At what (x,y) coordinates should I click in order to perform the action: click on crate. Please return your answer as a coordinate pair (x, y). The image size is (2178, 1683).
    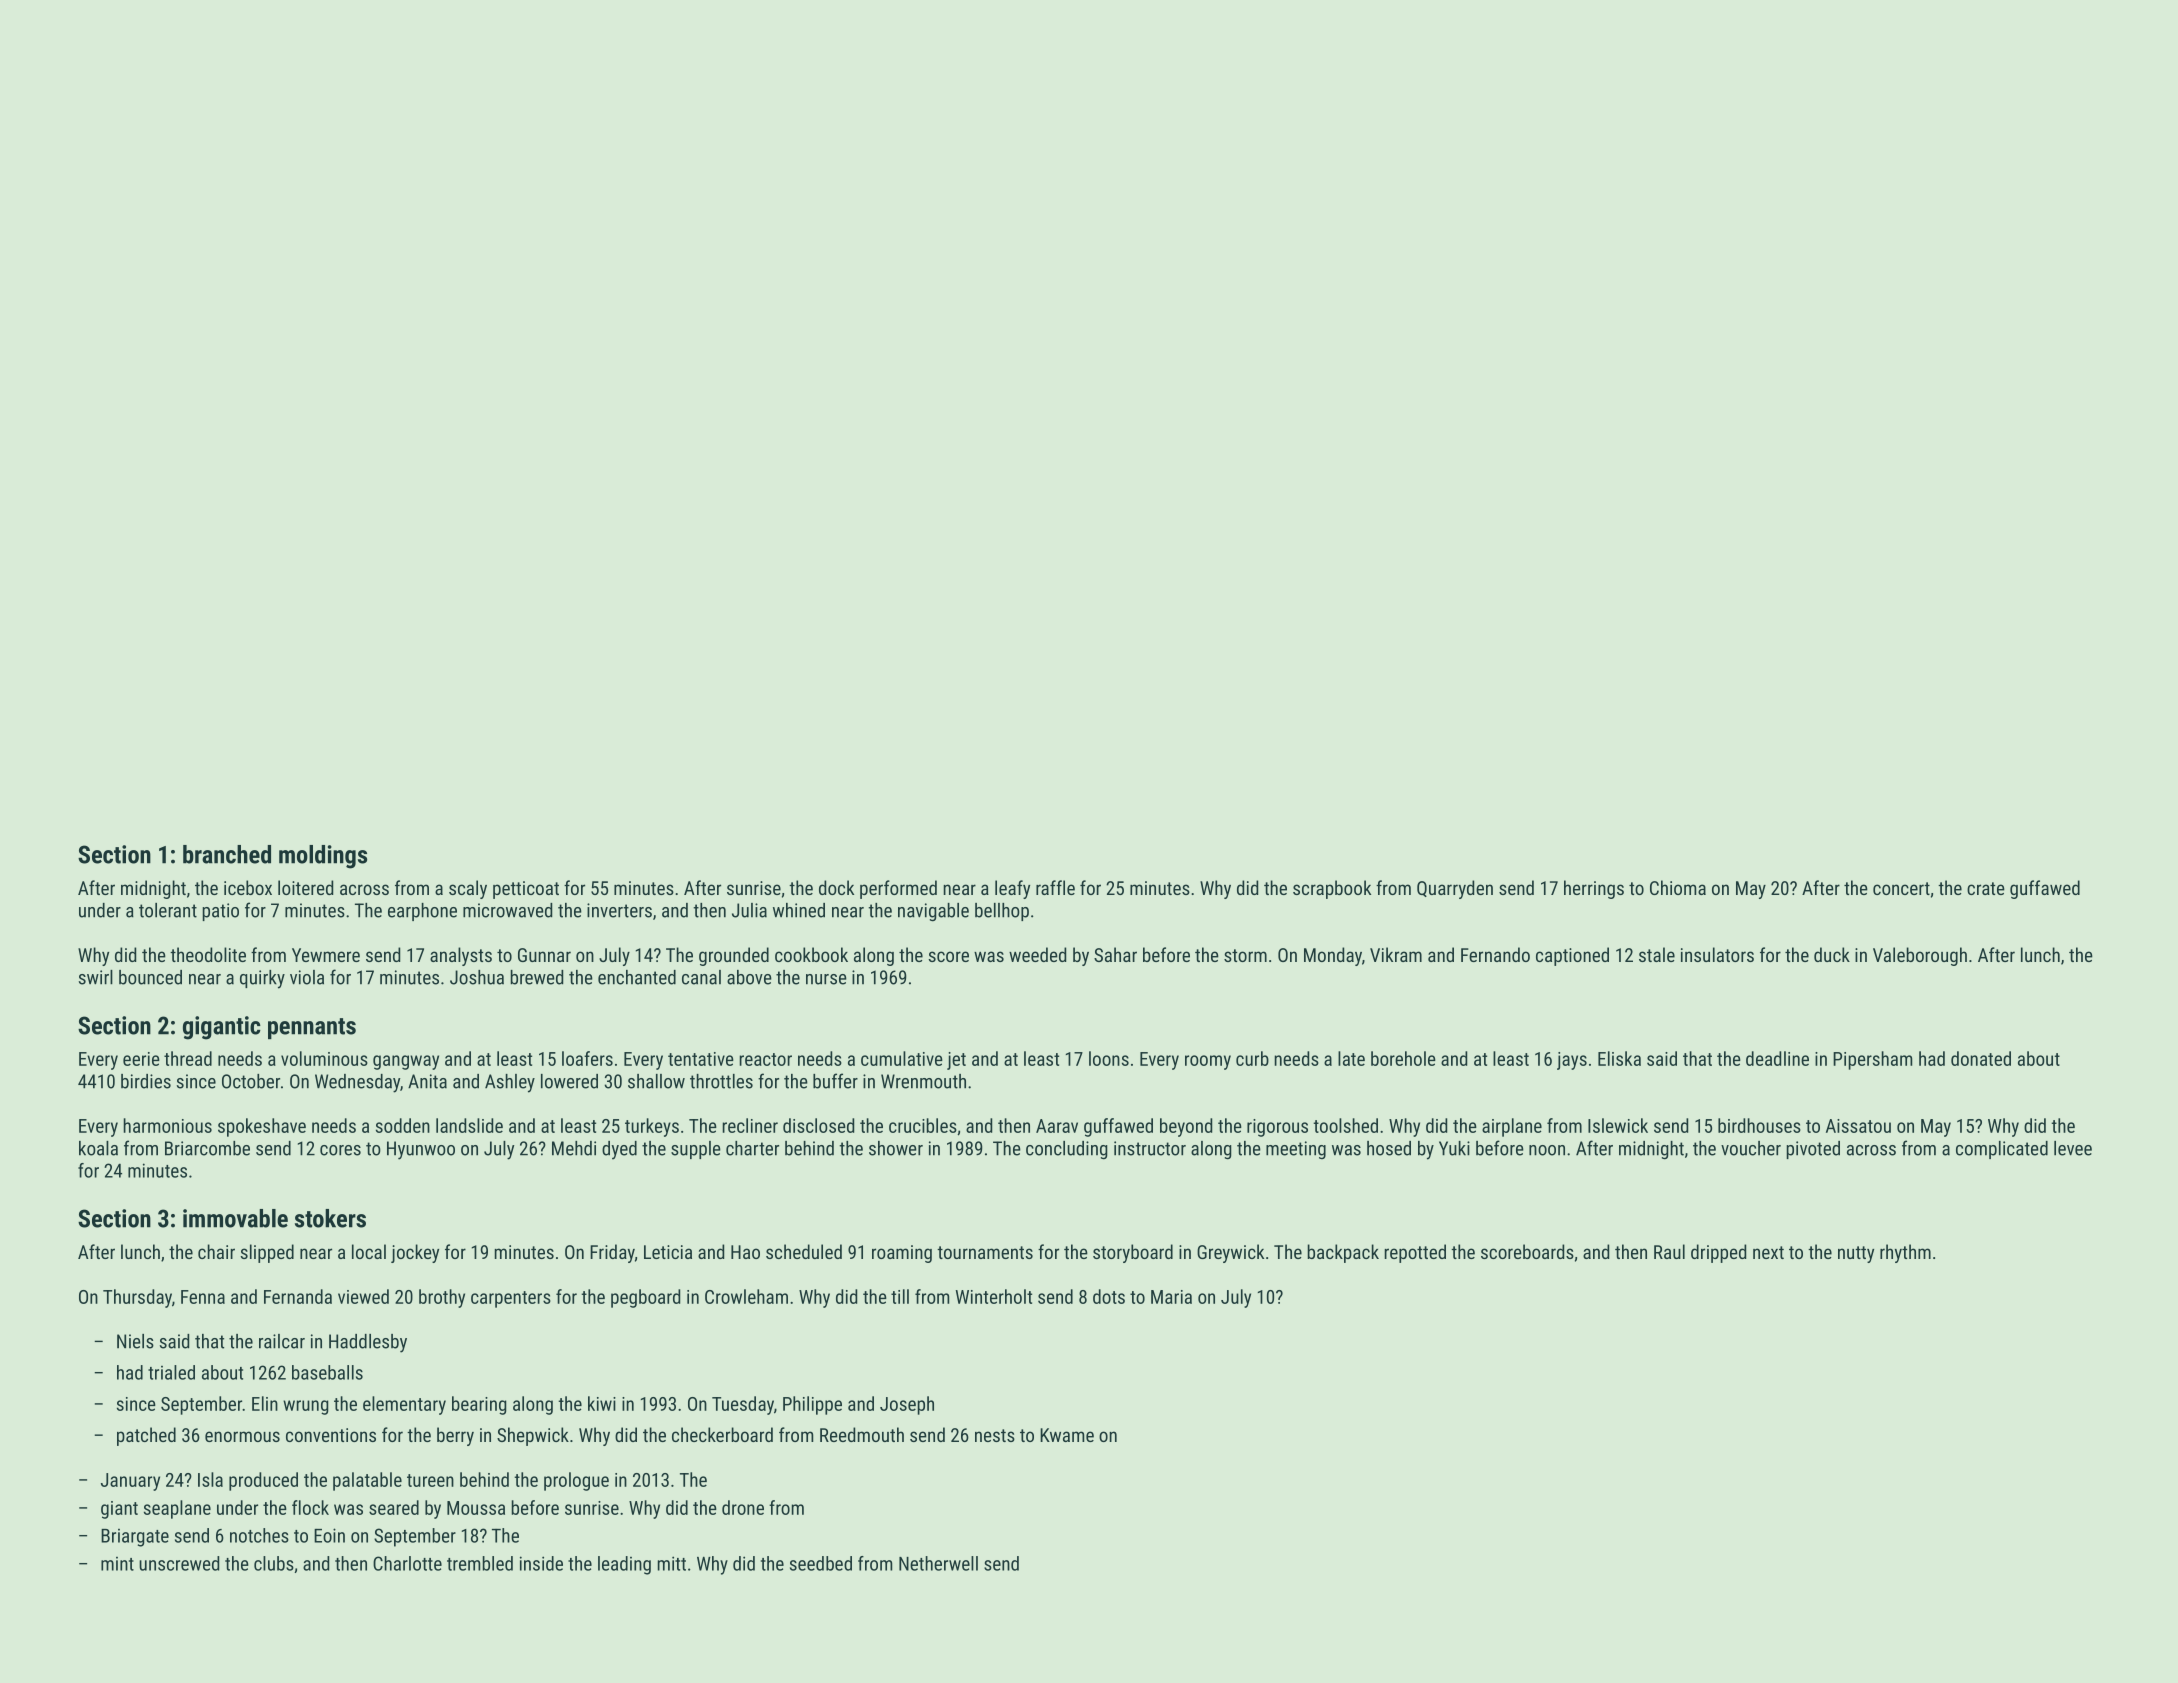
    Looking at the image, I should click on (1986, 888).
